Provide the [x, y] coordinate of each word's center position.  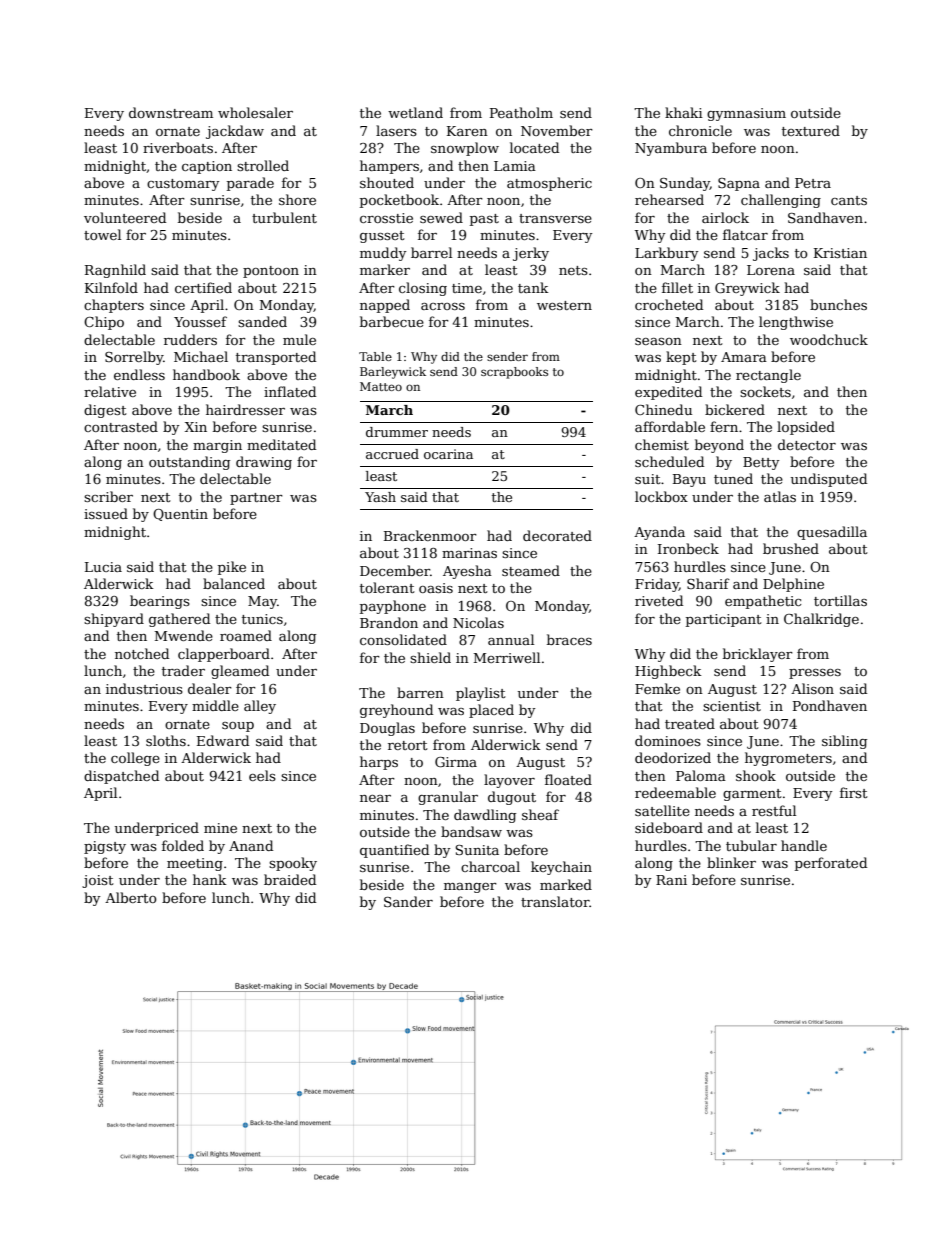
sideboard [669, 827]
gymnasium [746, 114]
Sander [408, 901]
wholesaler [255, 112]
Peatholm [521, 112]
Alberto [131, 897]
